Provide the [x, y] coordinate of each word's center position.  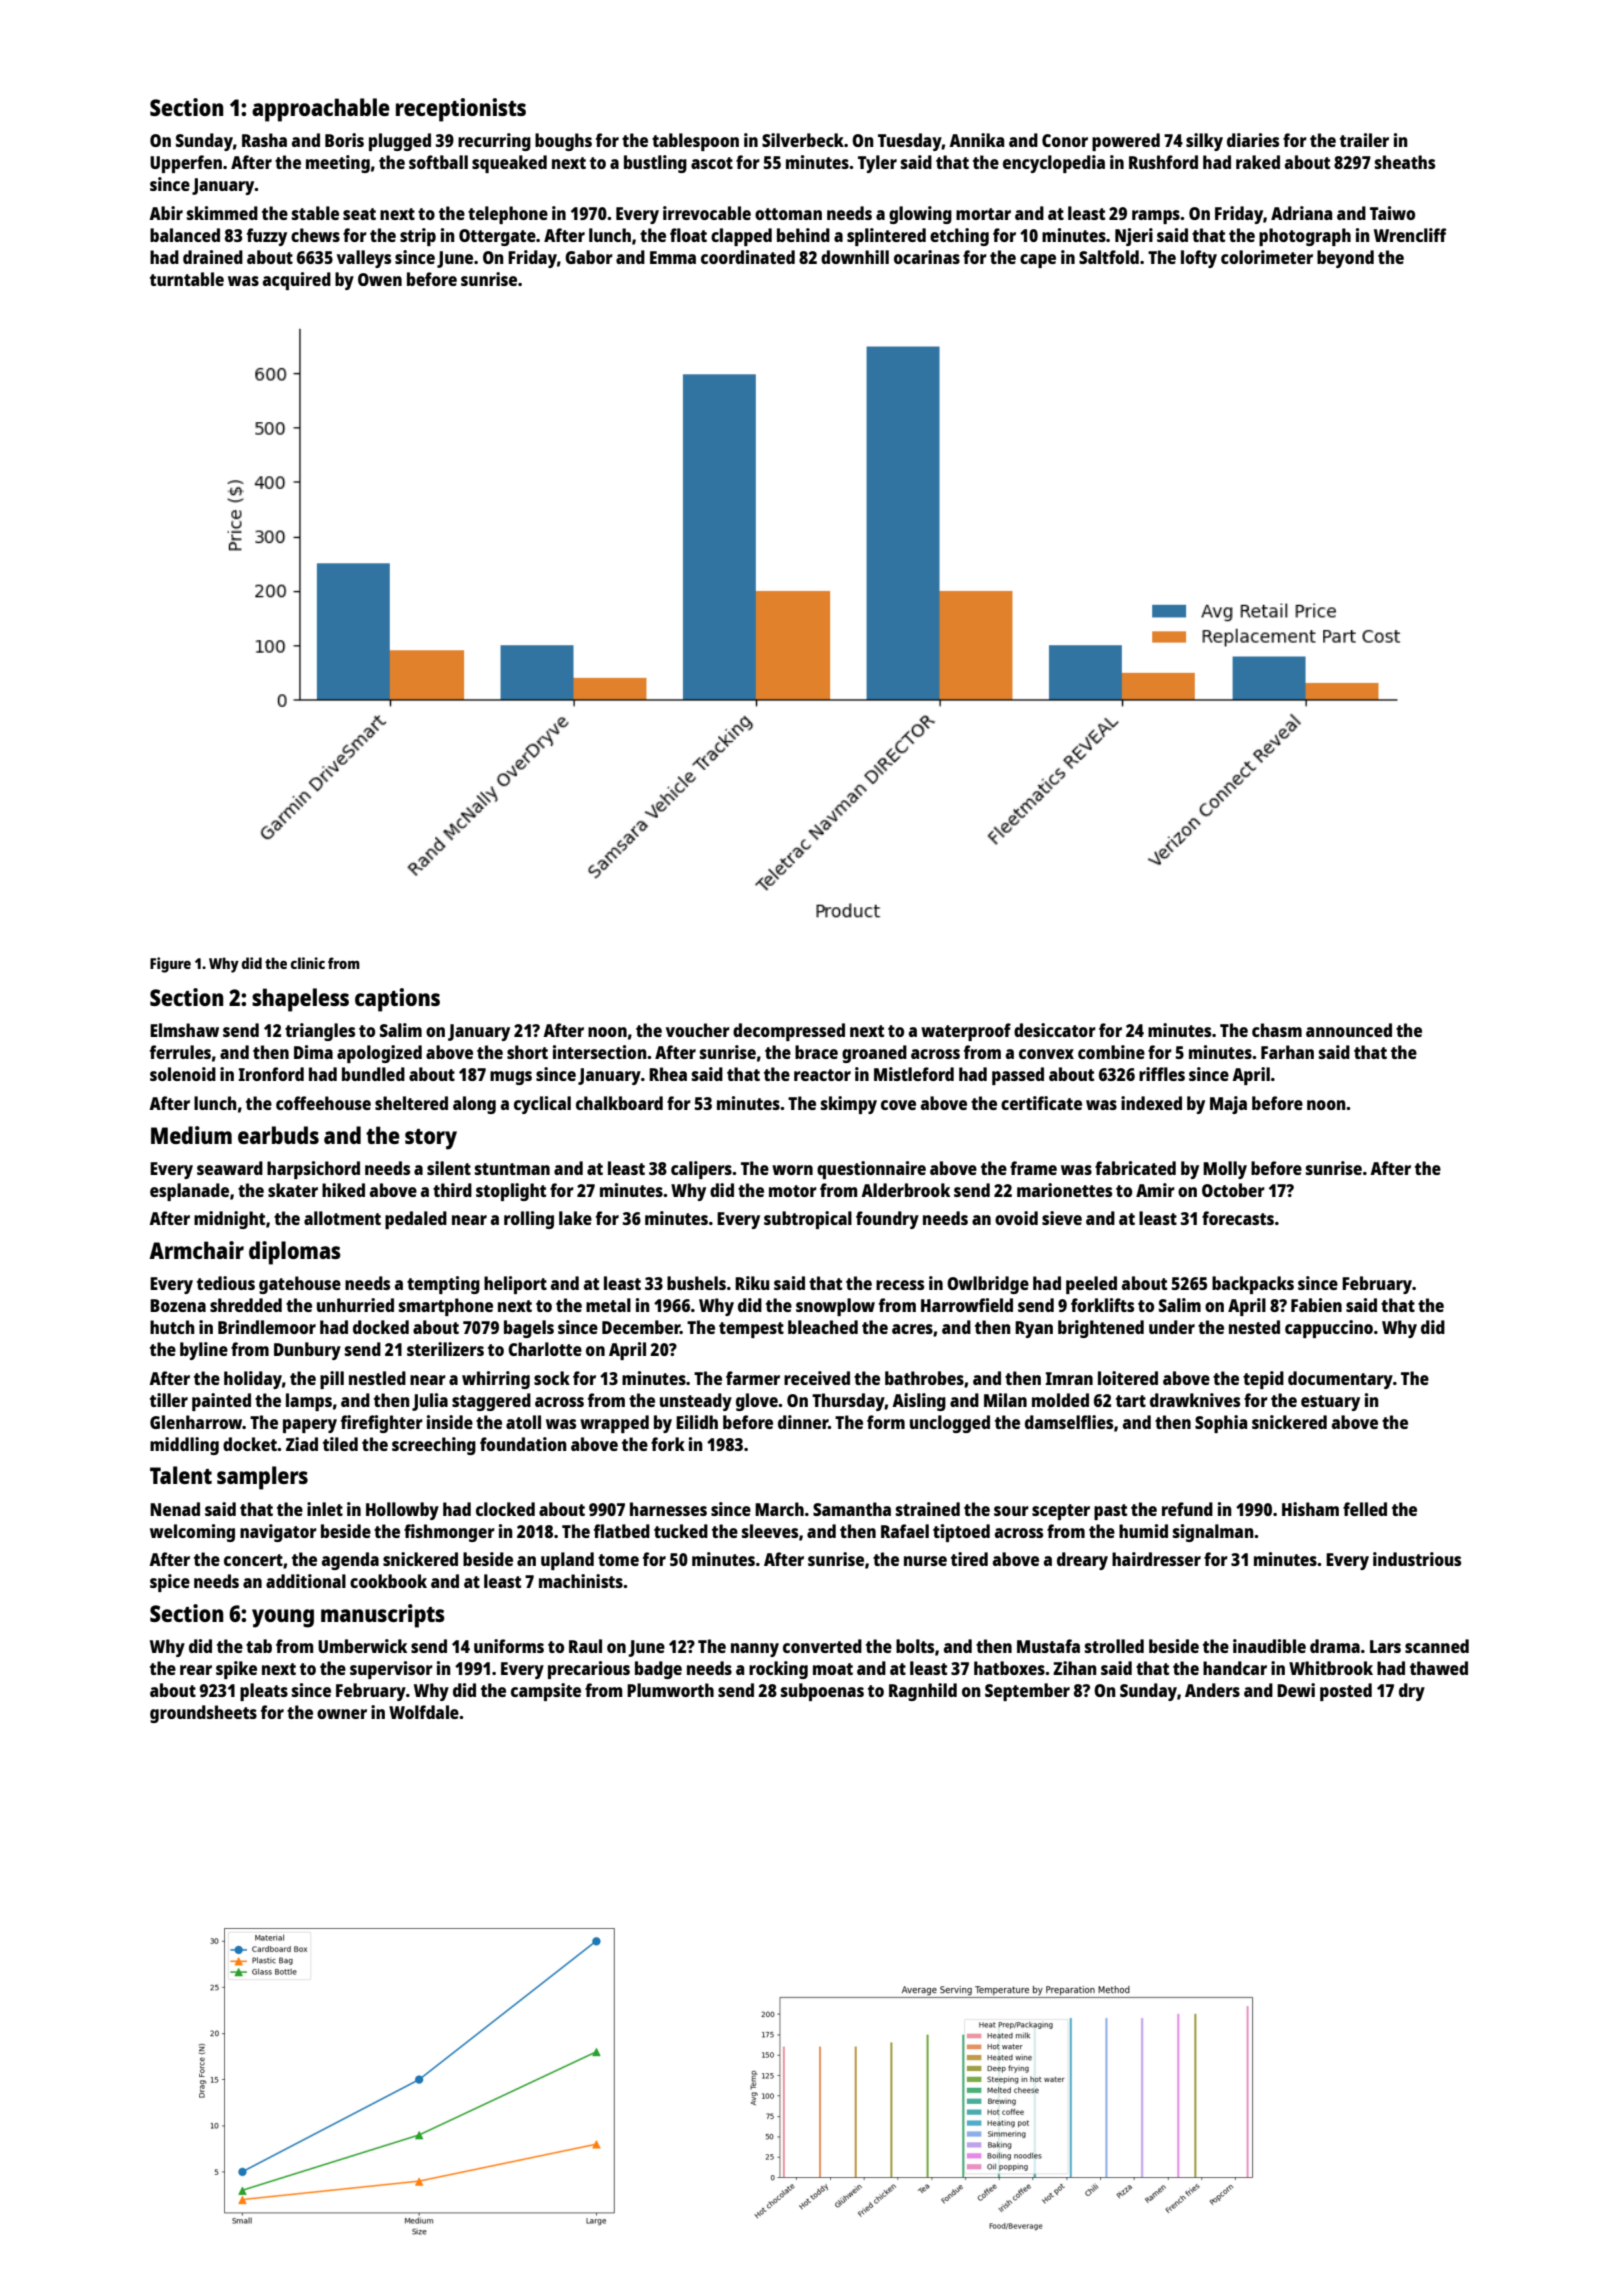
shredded [246, 1305]
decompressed [789, 1032]
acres [912, 1329]
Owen [380, 279]
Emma [673, 257]
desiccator [1055, 1030]
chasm [1277, 1030]
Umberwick [362, 1646]
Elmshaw [184, 1030]
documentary [1340, 1380]
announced [1349, 1030]
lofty [1199, 259]
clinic [308, 963]
